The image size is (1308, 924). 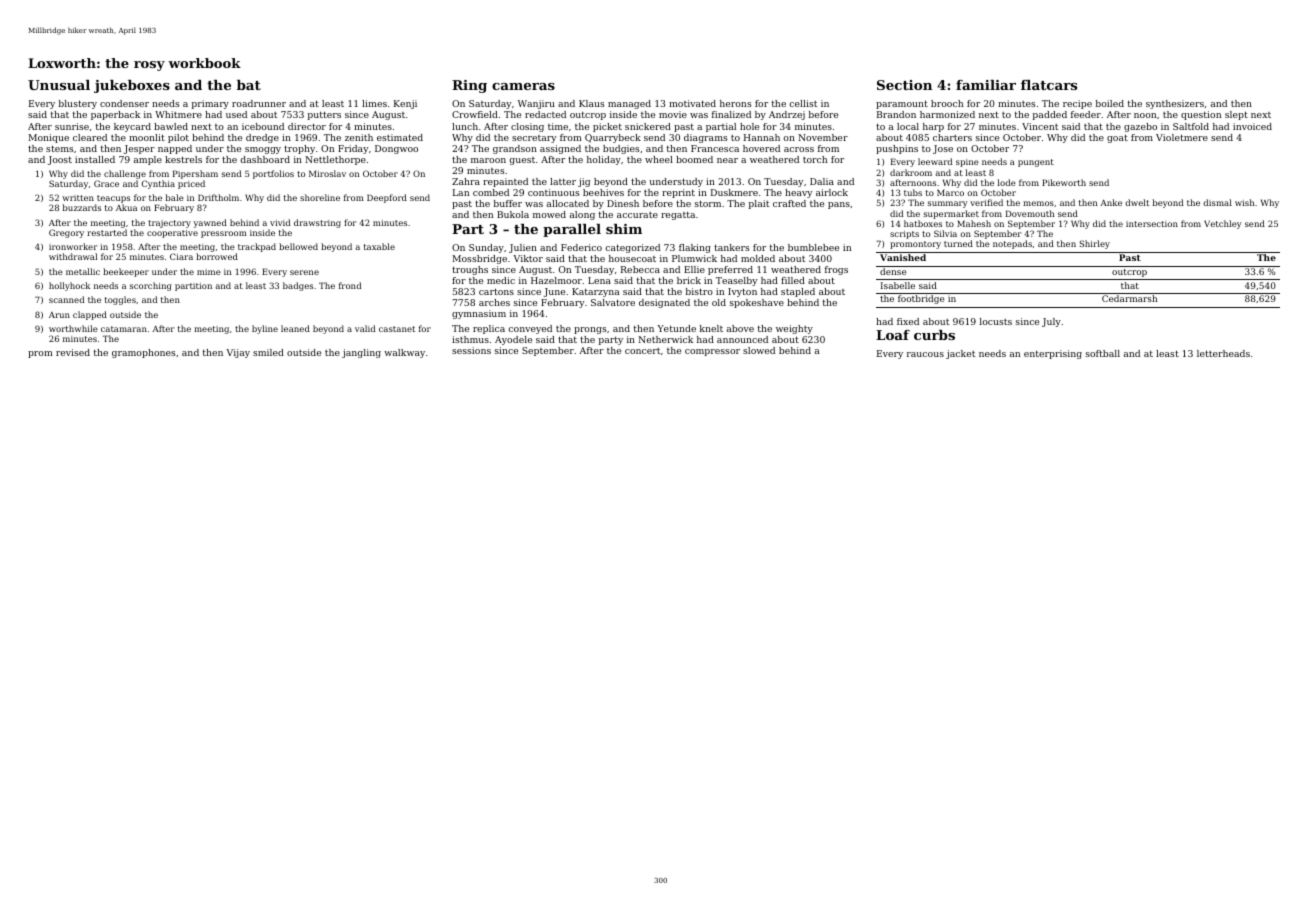 What do you see at coordinates (249, 85) in the document?
I see `bat` at bounding box center [249, 85].
